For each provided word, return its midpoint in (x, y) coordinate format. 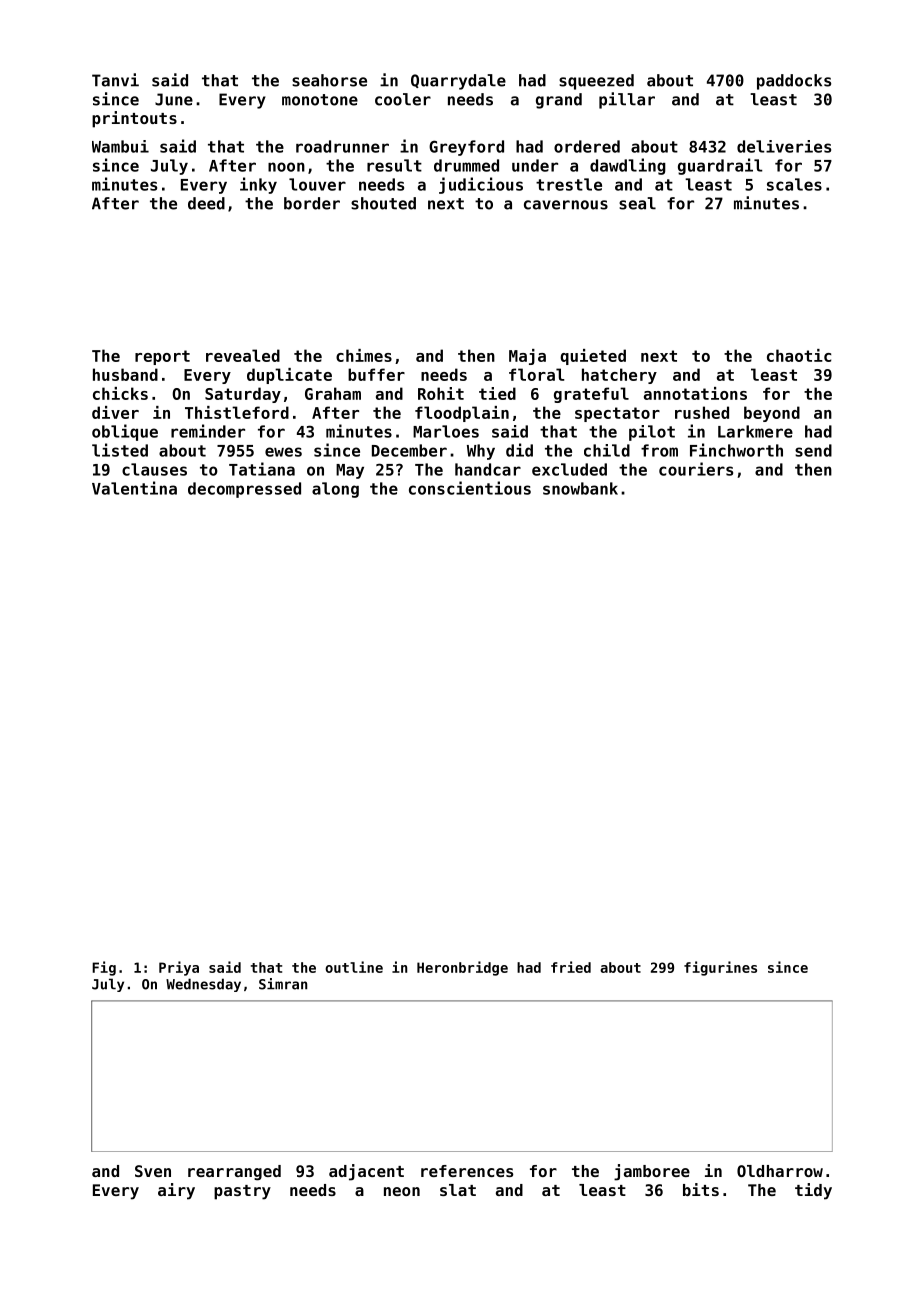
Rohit (441, 393)
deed (206, 203)
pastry (242, 1192)
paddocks (794, 82)
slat (458, 1190)
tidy (813, 1191)
